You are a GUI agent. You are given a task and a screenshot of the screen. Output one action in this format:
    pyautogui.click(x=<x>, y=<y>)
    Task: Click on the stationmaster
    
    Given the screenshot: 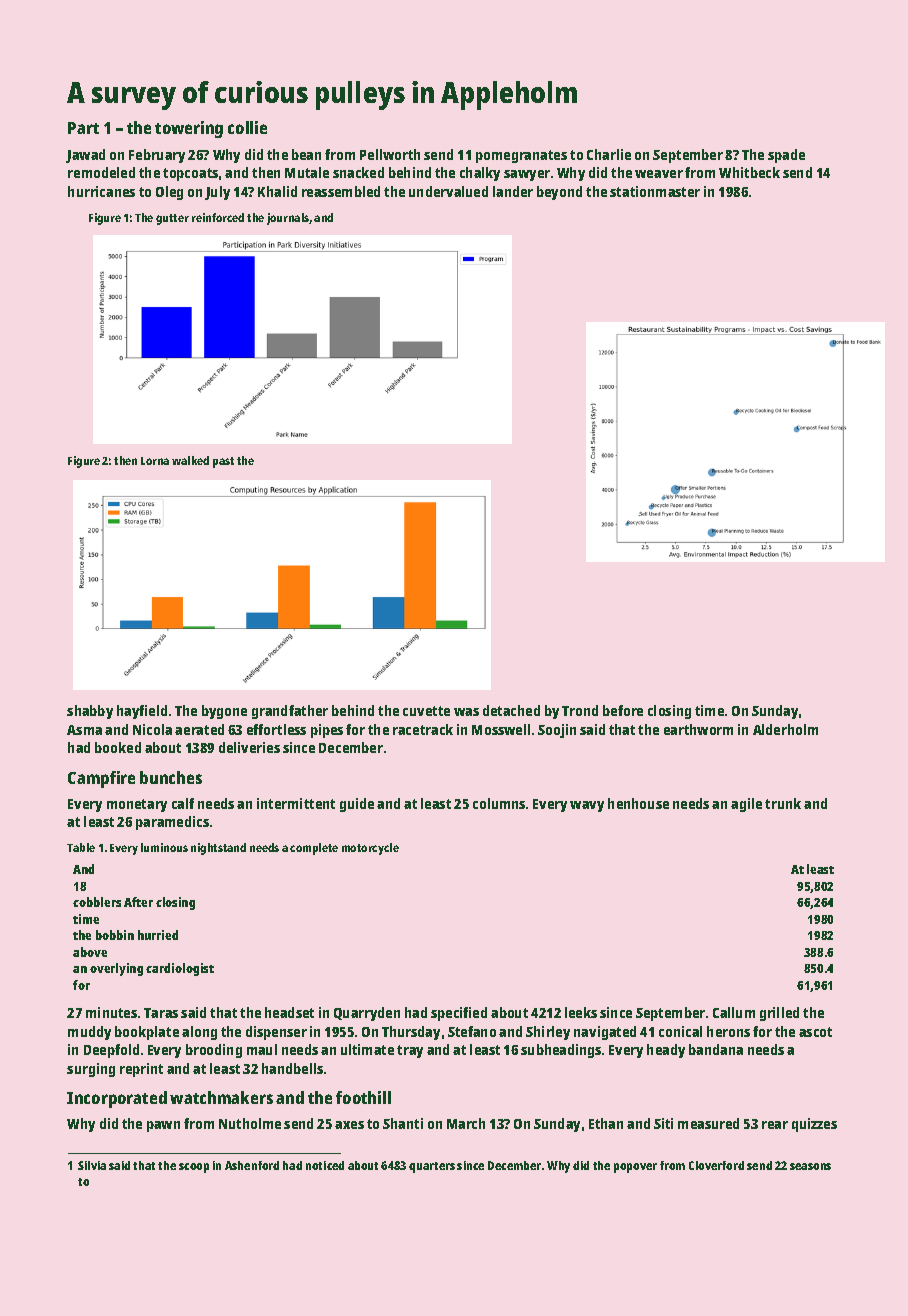 What is the action you would take?
    pyautogui.click(x=655, y=191)
